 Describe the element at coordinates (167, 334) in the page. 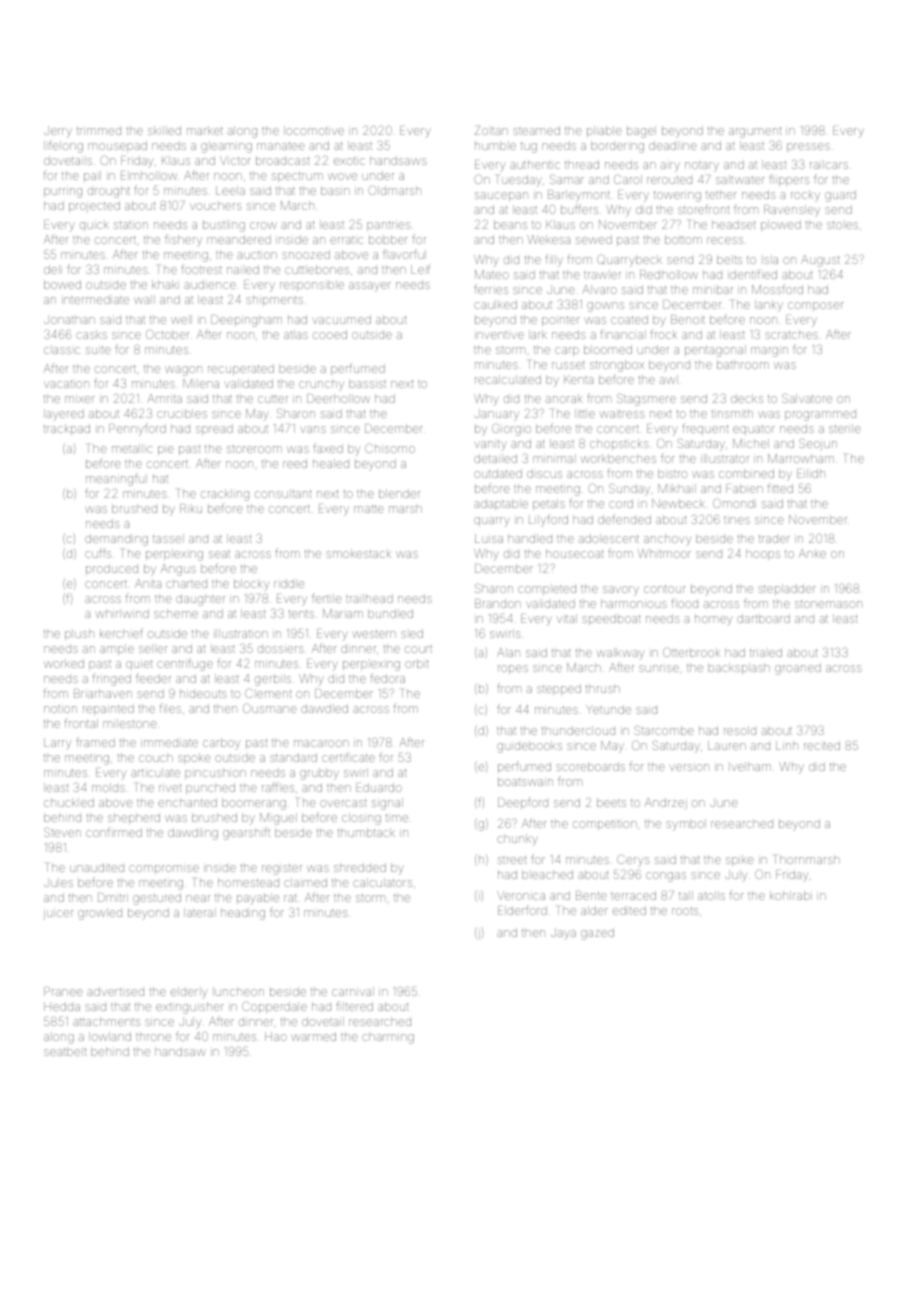

I see `October` at that location.
